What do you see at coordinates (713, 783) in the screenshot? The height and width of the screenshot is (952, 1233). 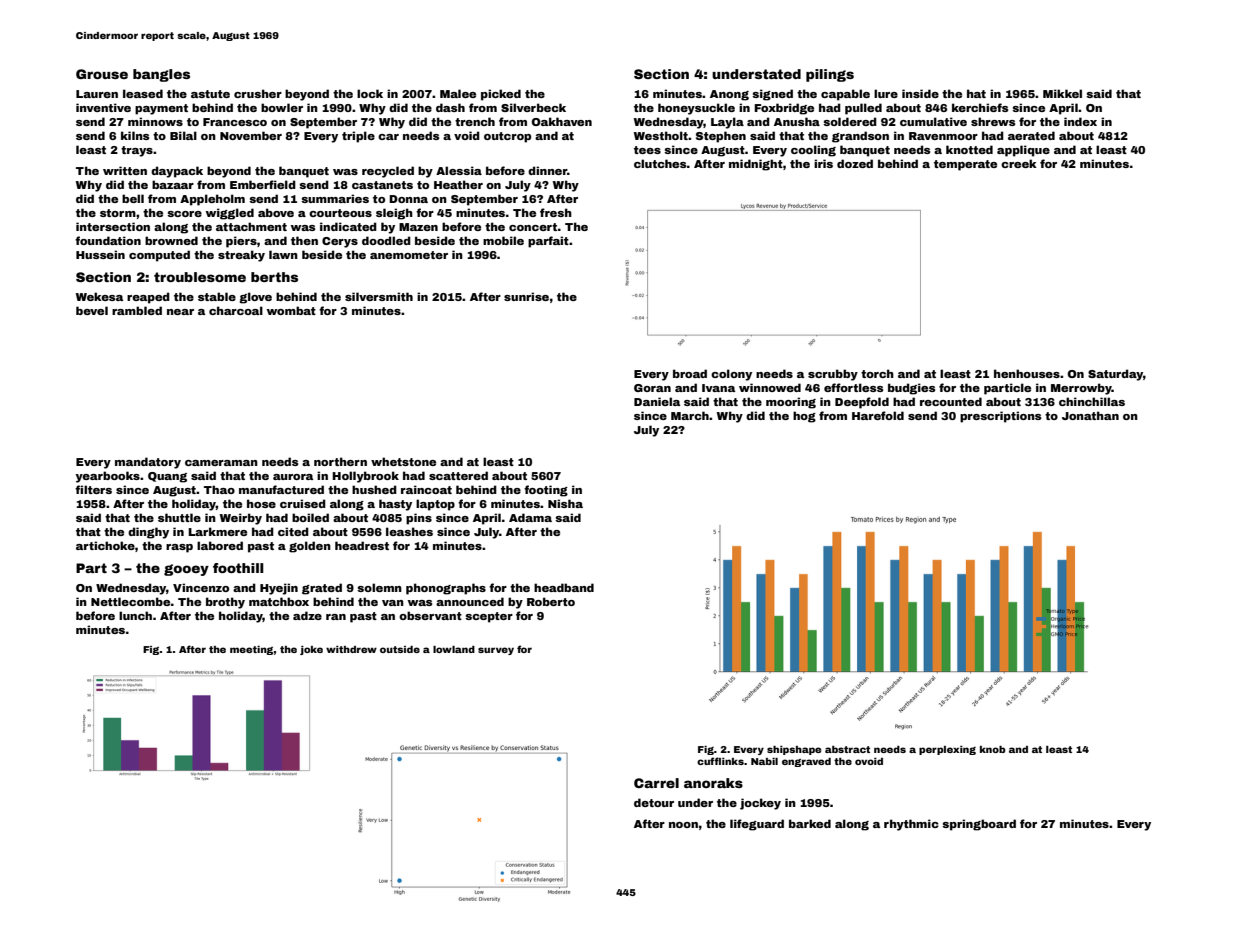 I see `anoraks` at bounding box center [713, 783].
